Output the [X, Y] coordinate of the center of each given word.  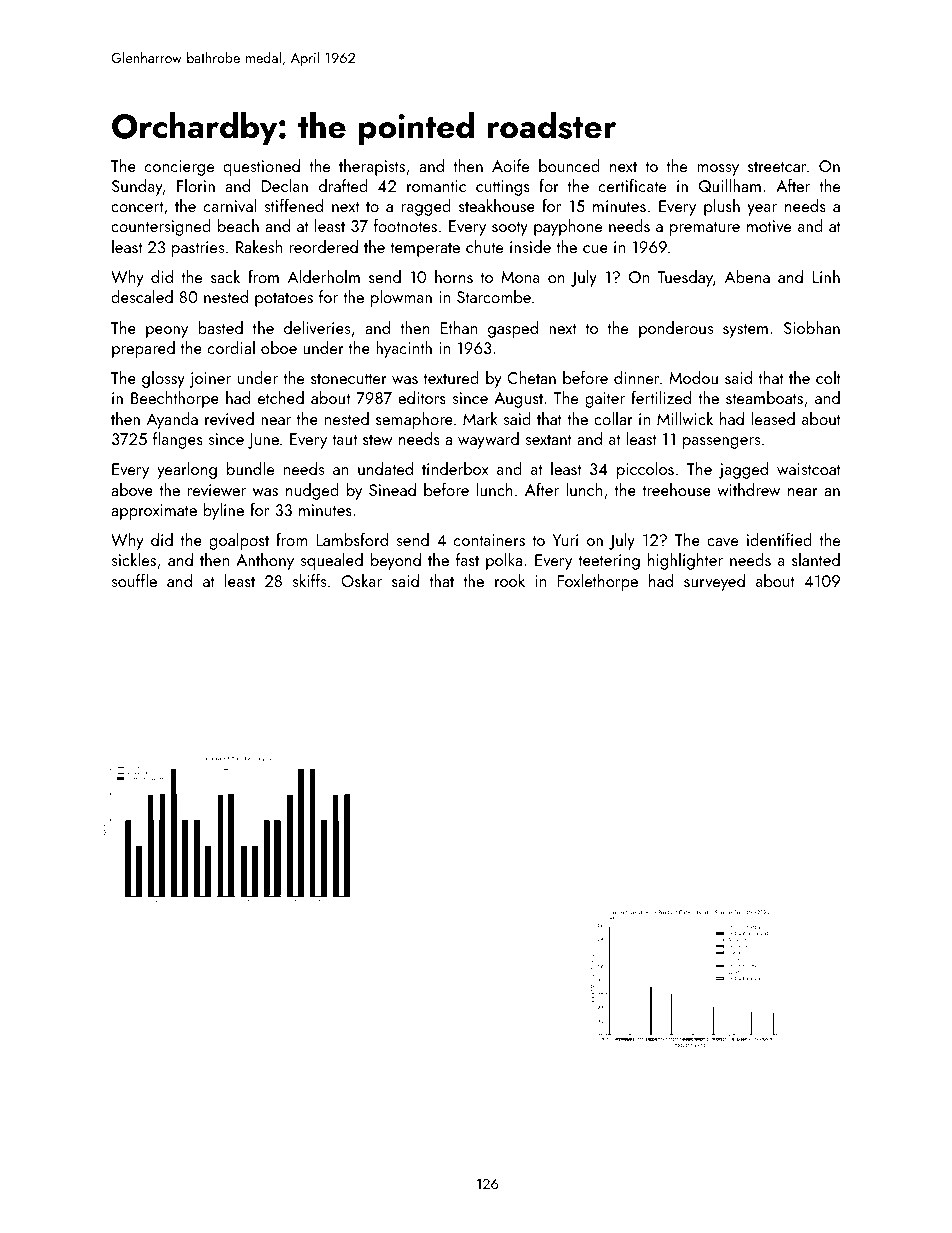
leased [773, 418]
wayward [488, 440]
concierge [179, 168]
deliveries [317, 327]
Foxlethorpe [598, 582]
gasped [513, 329]
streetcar [777, 166]
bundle [250, 468]
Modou [693, 377]
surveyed [714, 582]
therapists [372, 167]
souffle [134, 580]
